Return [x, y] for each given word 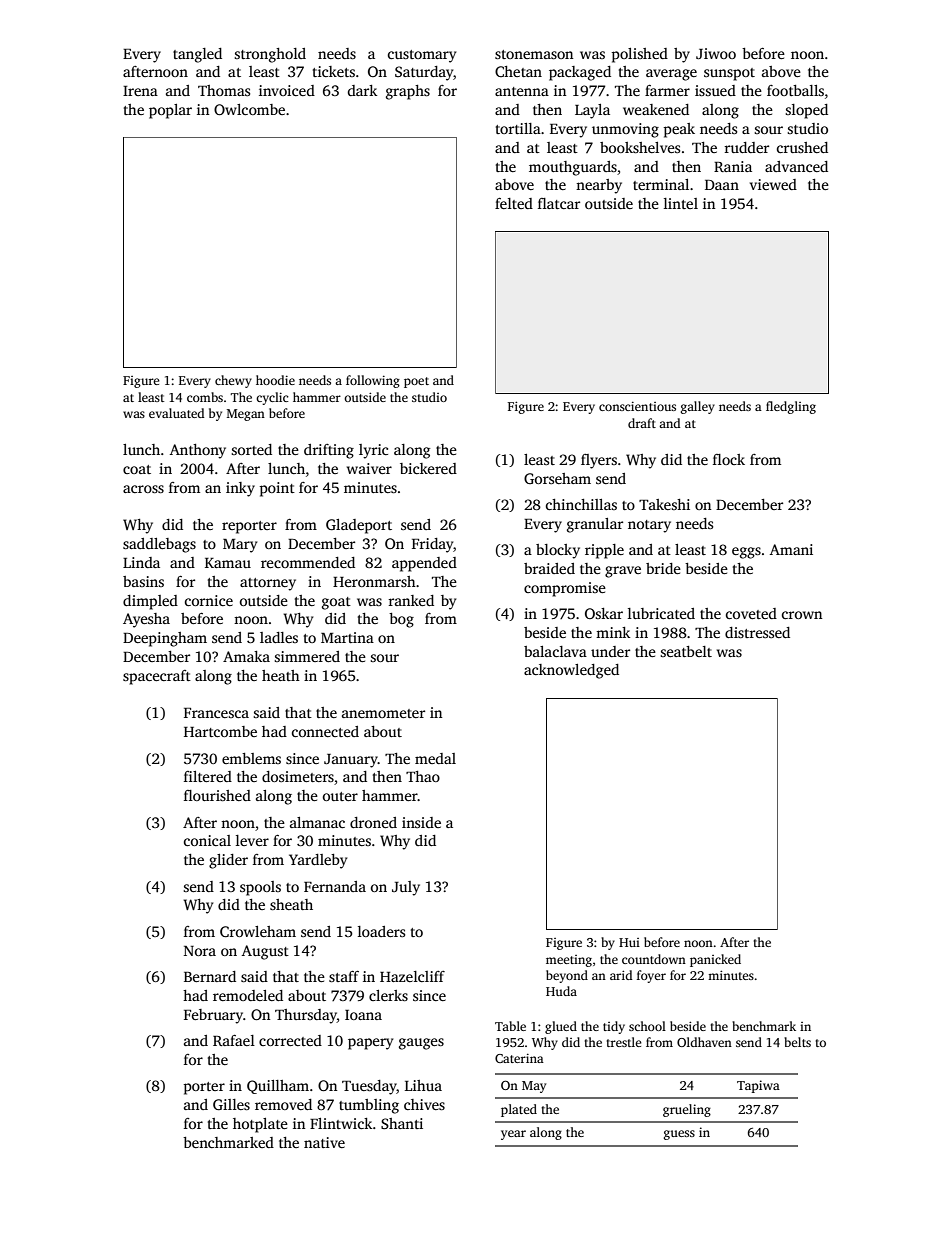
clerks [388, 995]
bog [401, 620]
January [351, 761]
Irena [140, 91]
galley [698, 407]
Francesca [216, 713]
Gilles [231, 1104]
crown [802, 615]
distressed [757, 632]
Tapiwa [758, 1086]
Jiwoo [716, 53]
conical [207, 840]
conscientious [637, 406]
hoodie [275, 380]
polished [639, 55]
